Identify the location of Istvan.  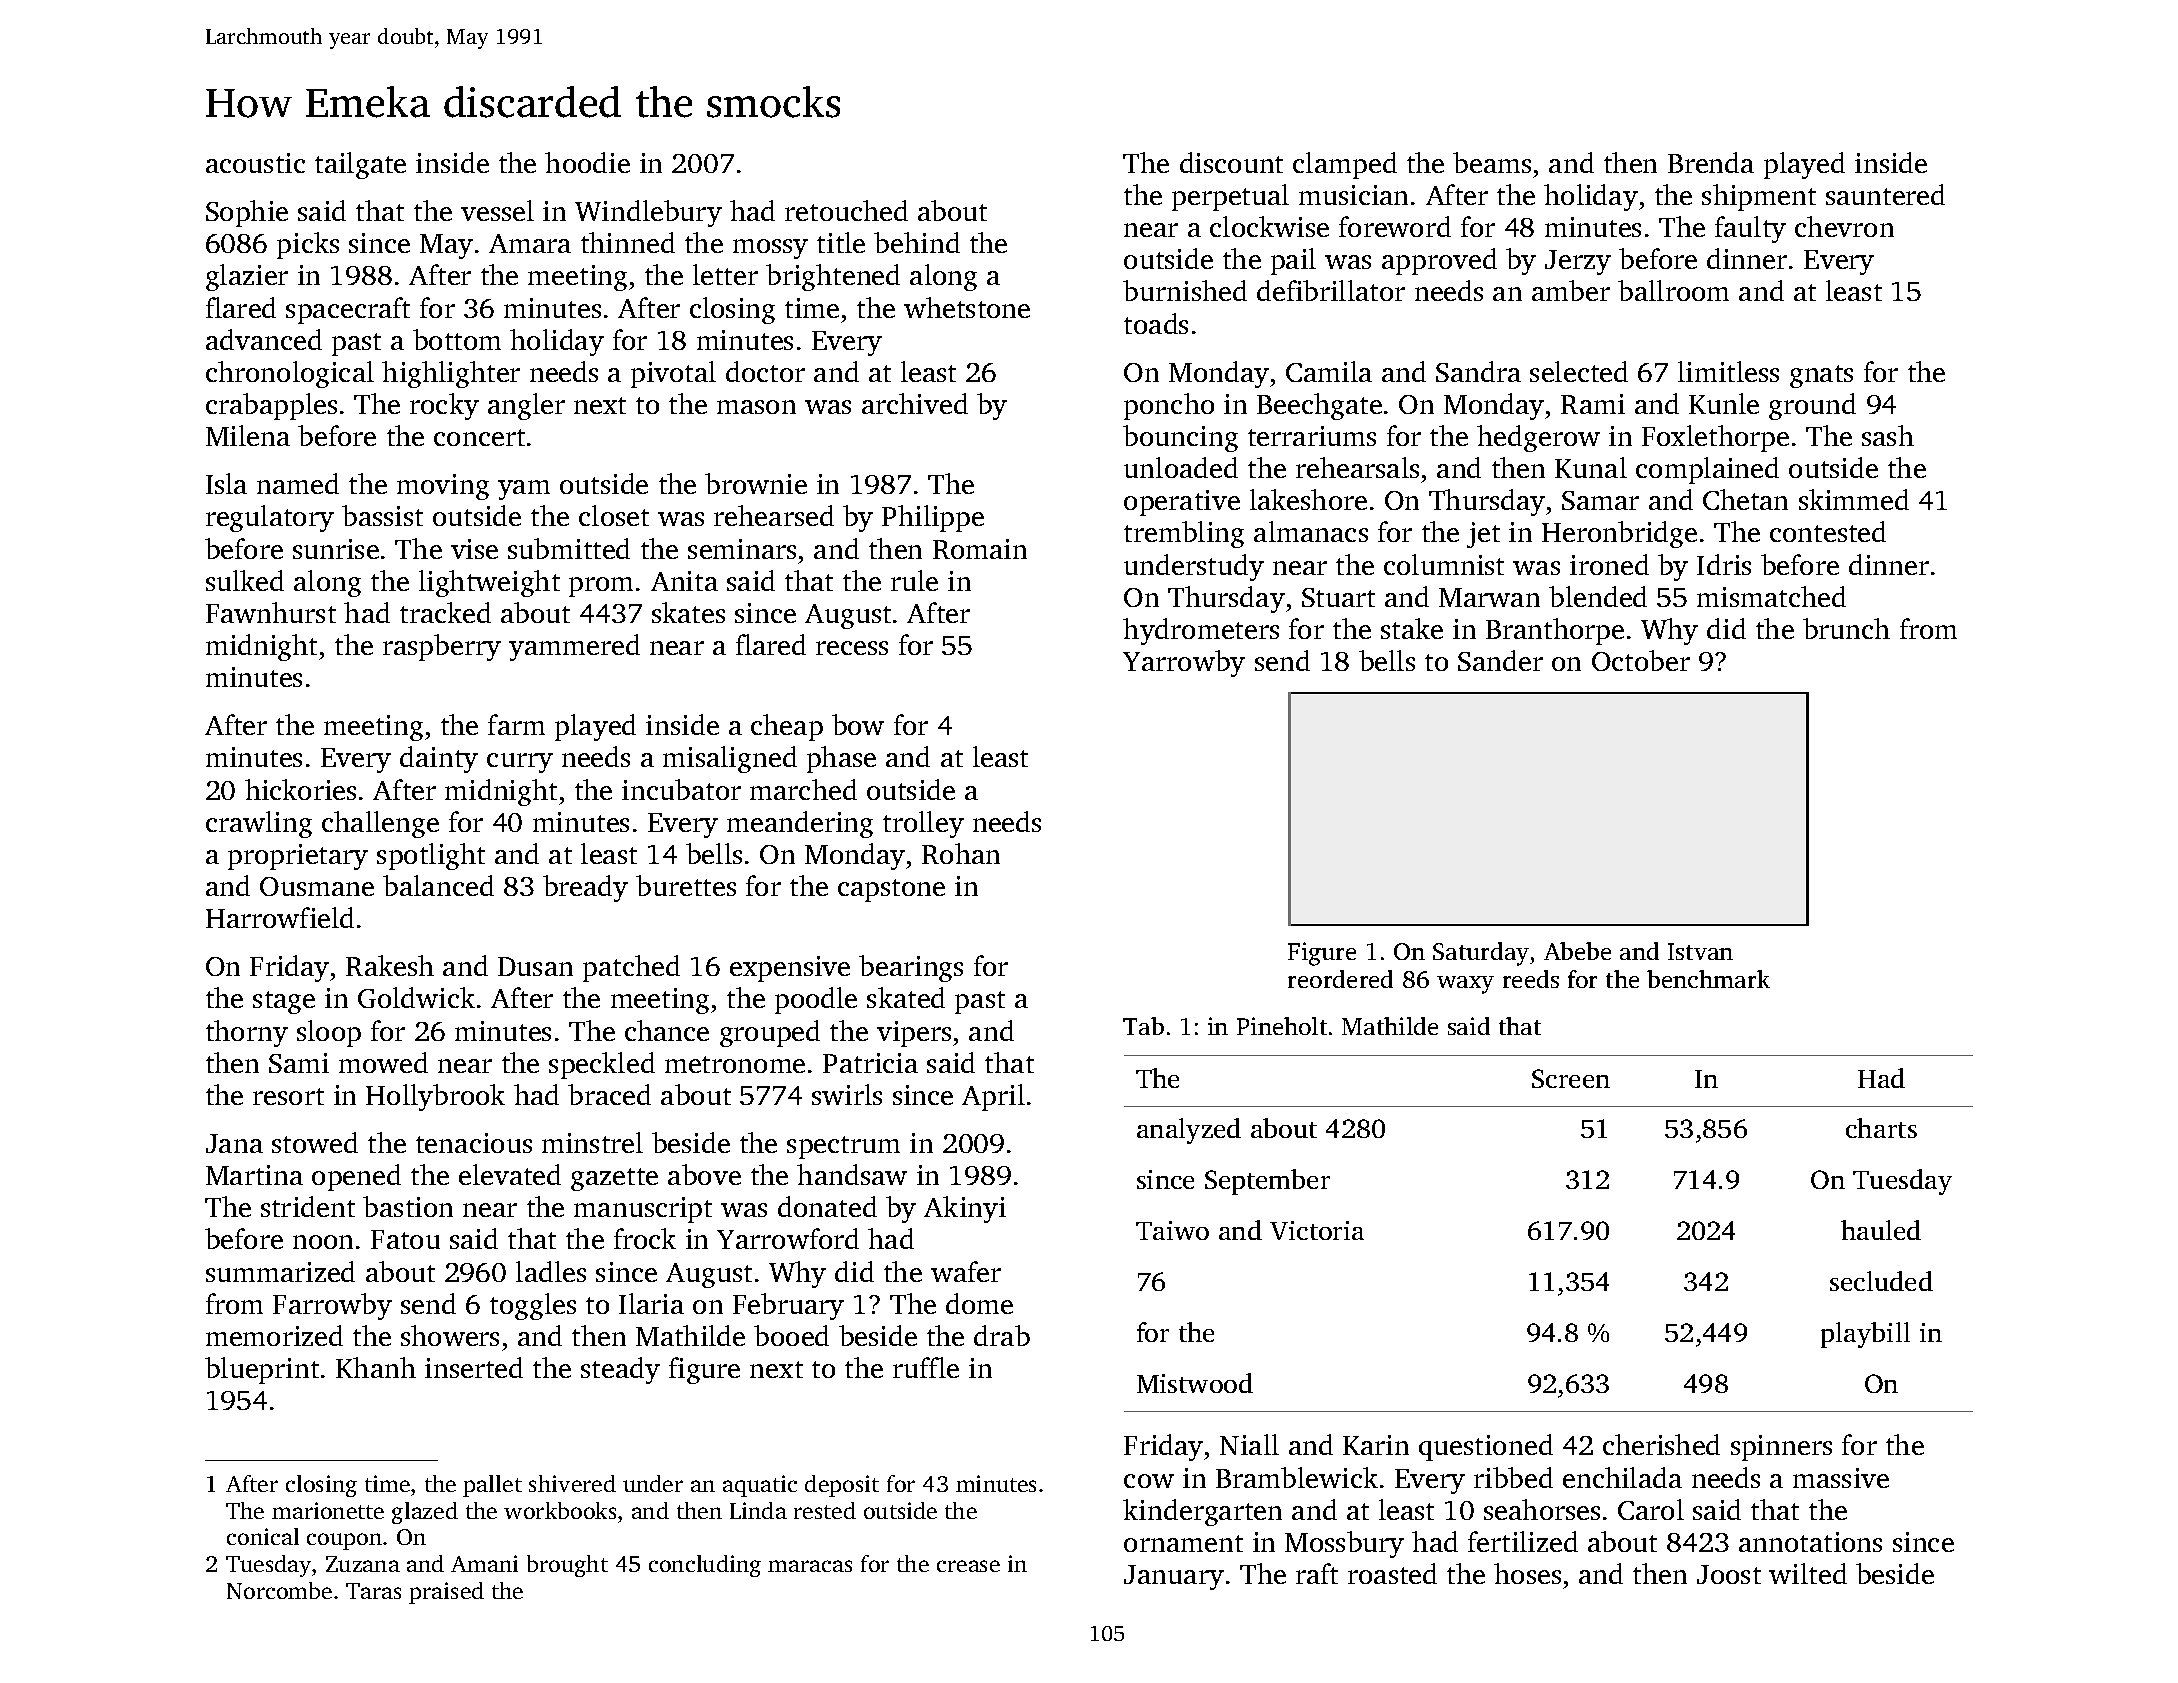
(1700, 951).
